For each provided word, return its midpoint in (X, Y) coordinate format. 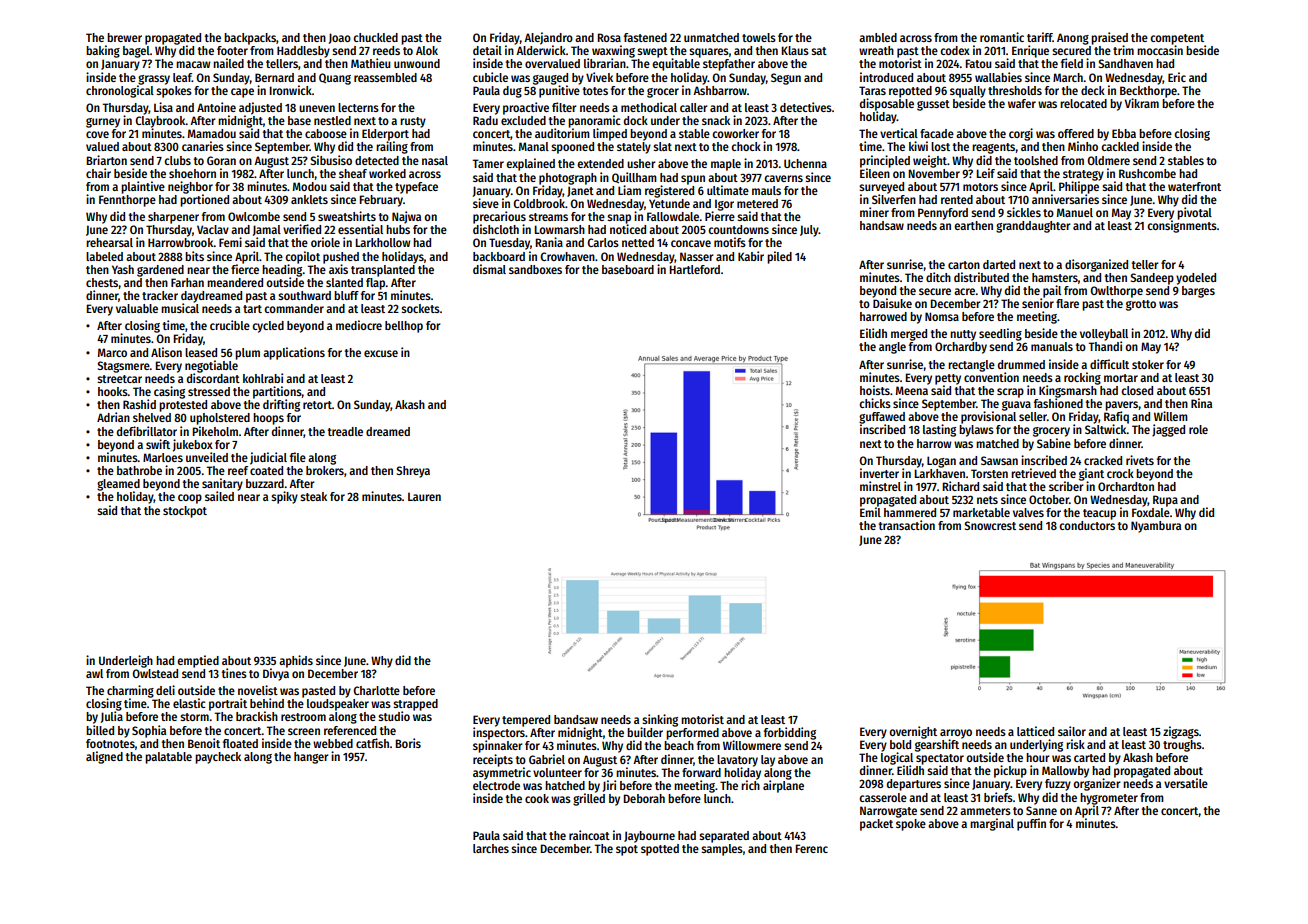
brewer (124, 37)
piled (779, 257)
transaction (907, 525)
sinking (660, 720)
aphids (296, 661)
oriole (325, 242)
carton (964, 265)
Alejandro (548, 38)
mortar (1121, 378)
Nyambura (1156, 527)
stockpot (185, 512)
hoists (875, 390)
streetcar (119, 379)
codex (955, 50)
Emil (870, 512)
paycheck (218, 758)
